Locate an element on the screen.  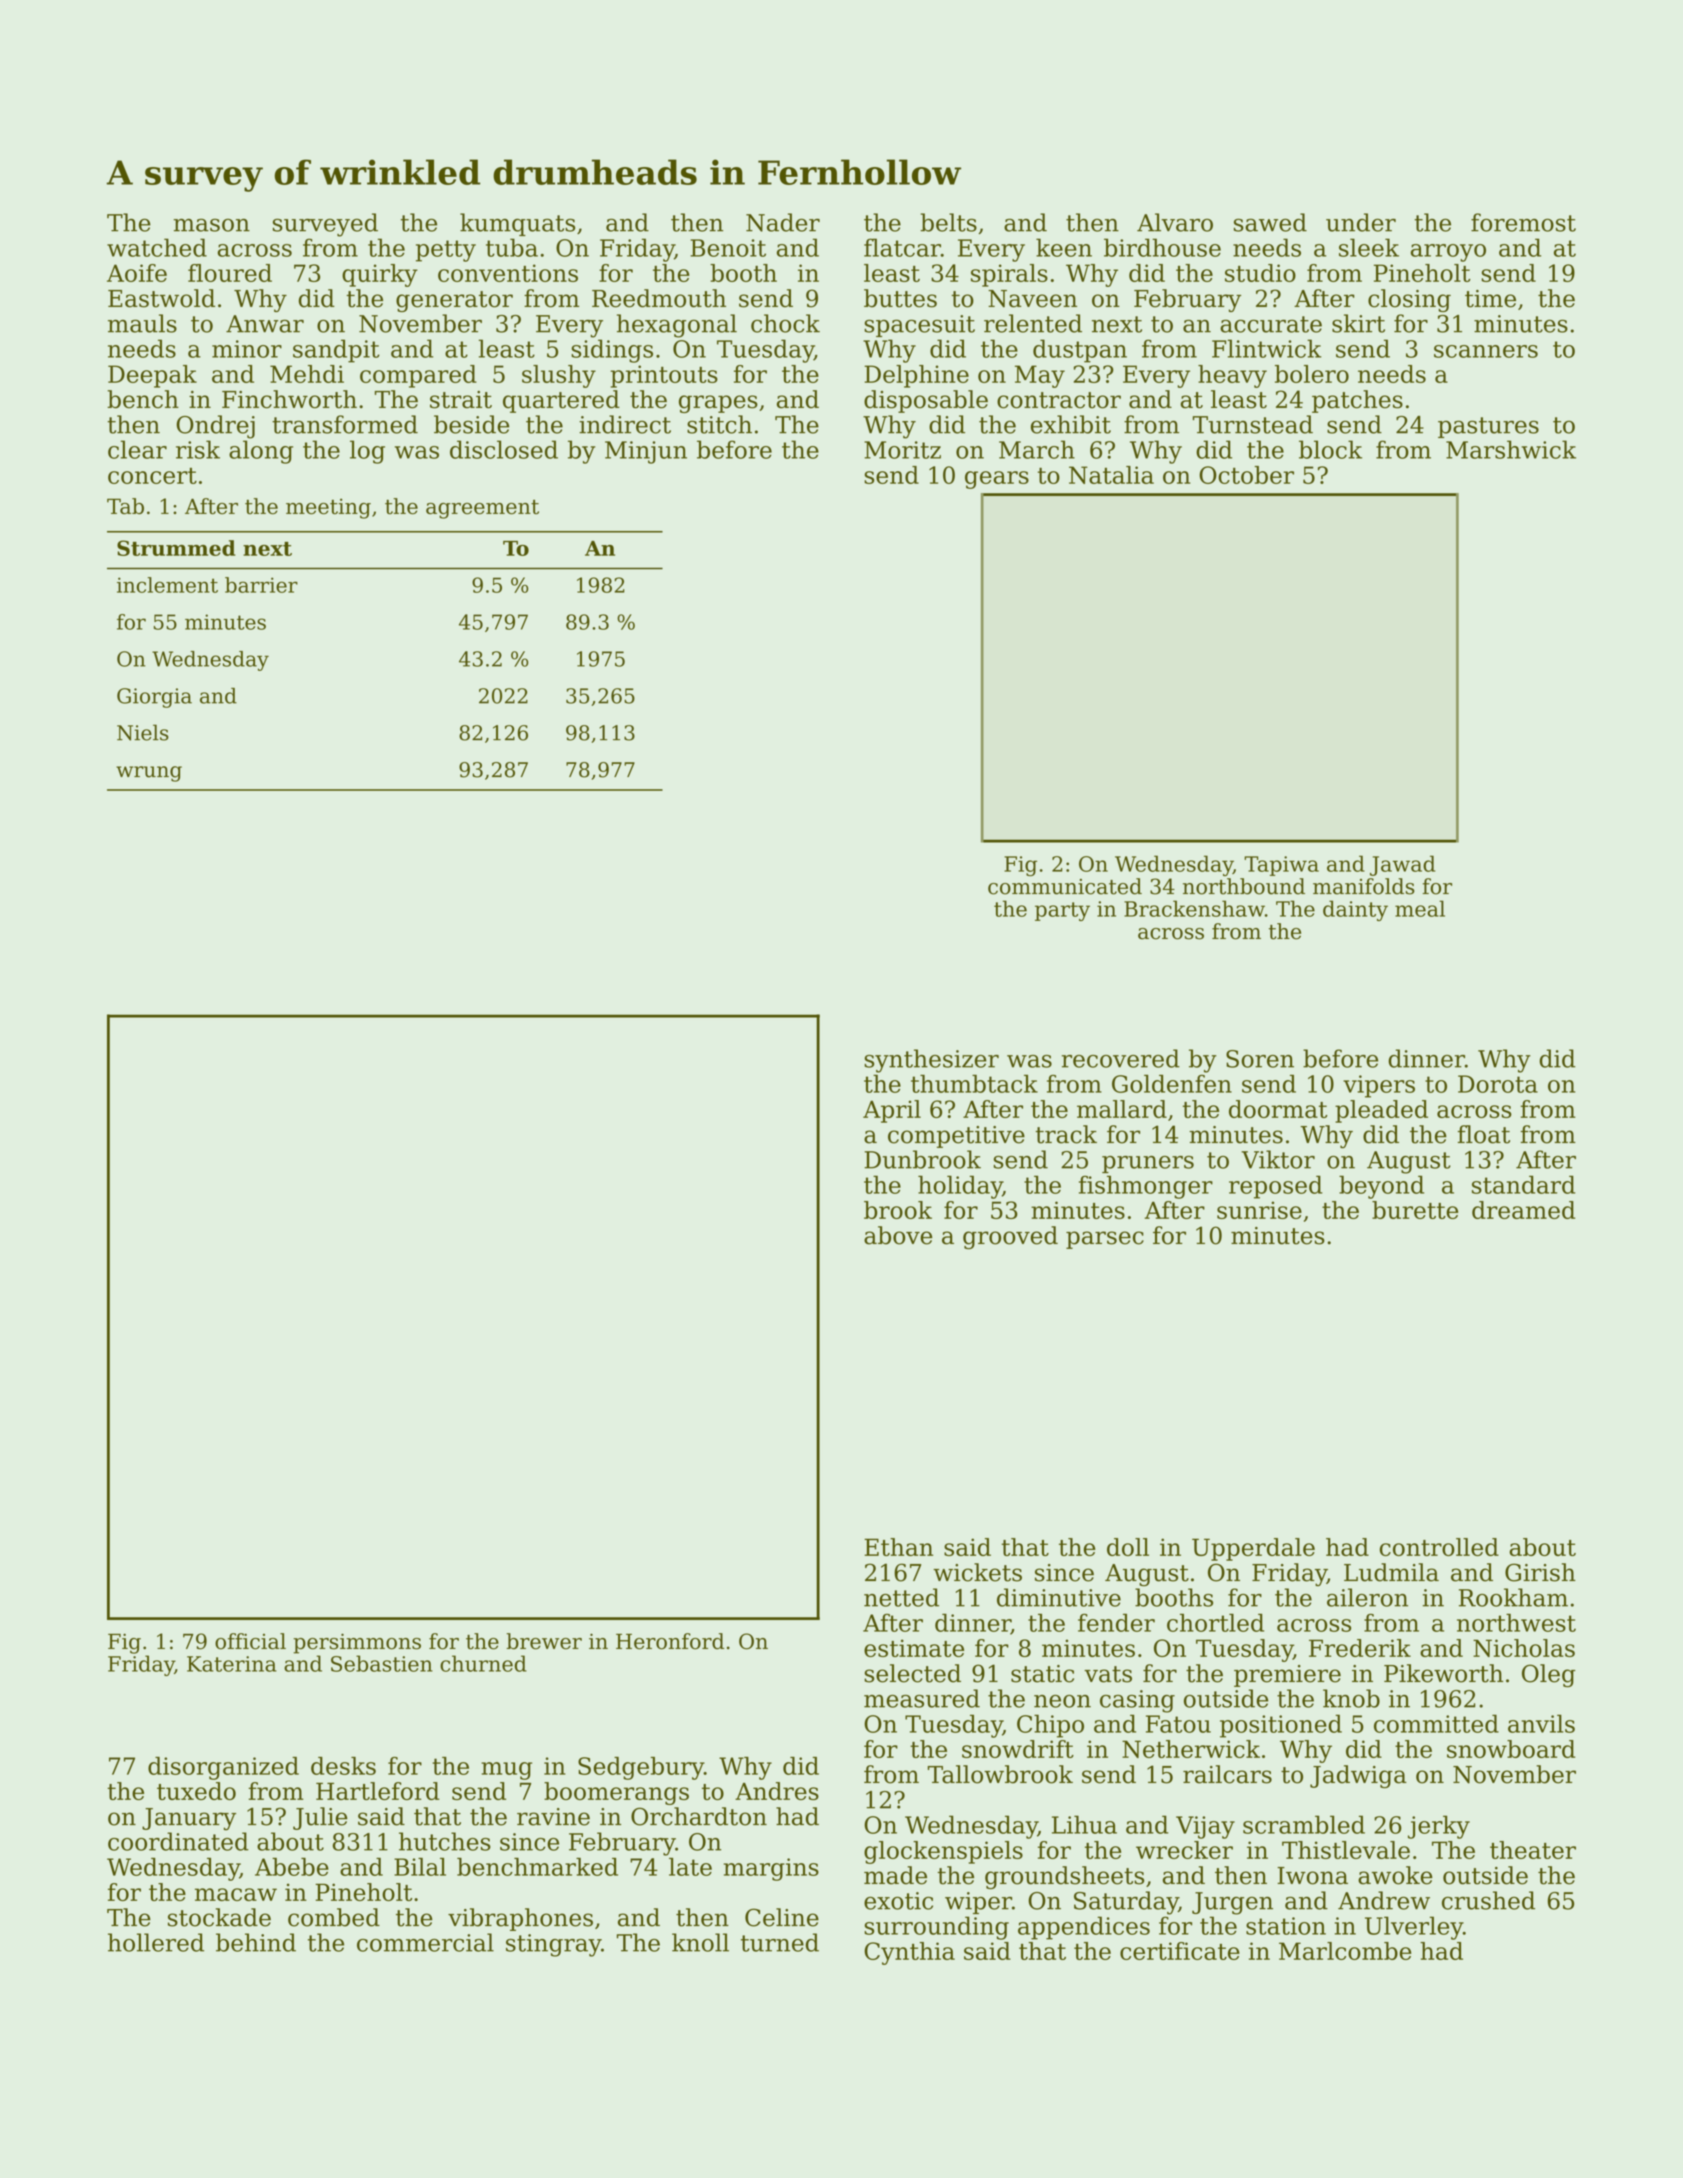
Marlcombe is located at coordinates (1345, 1951).
